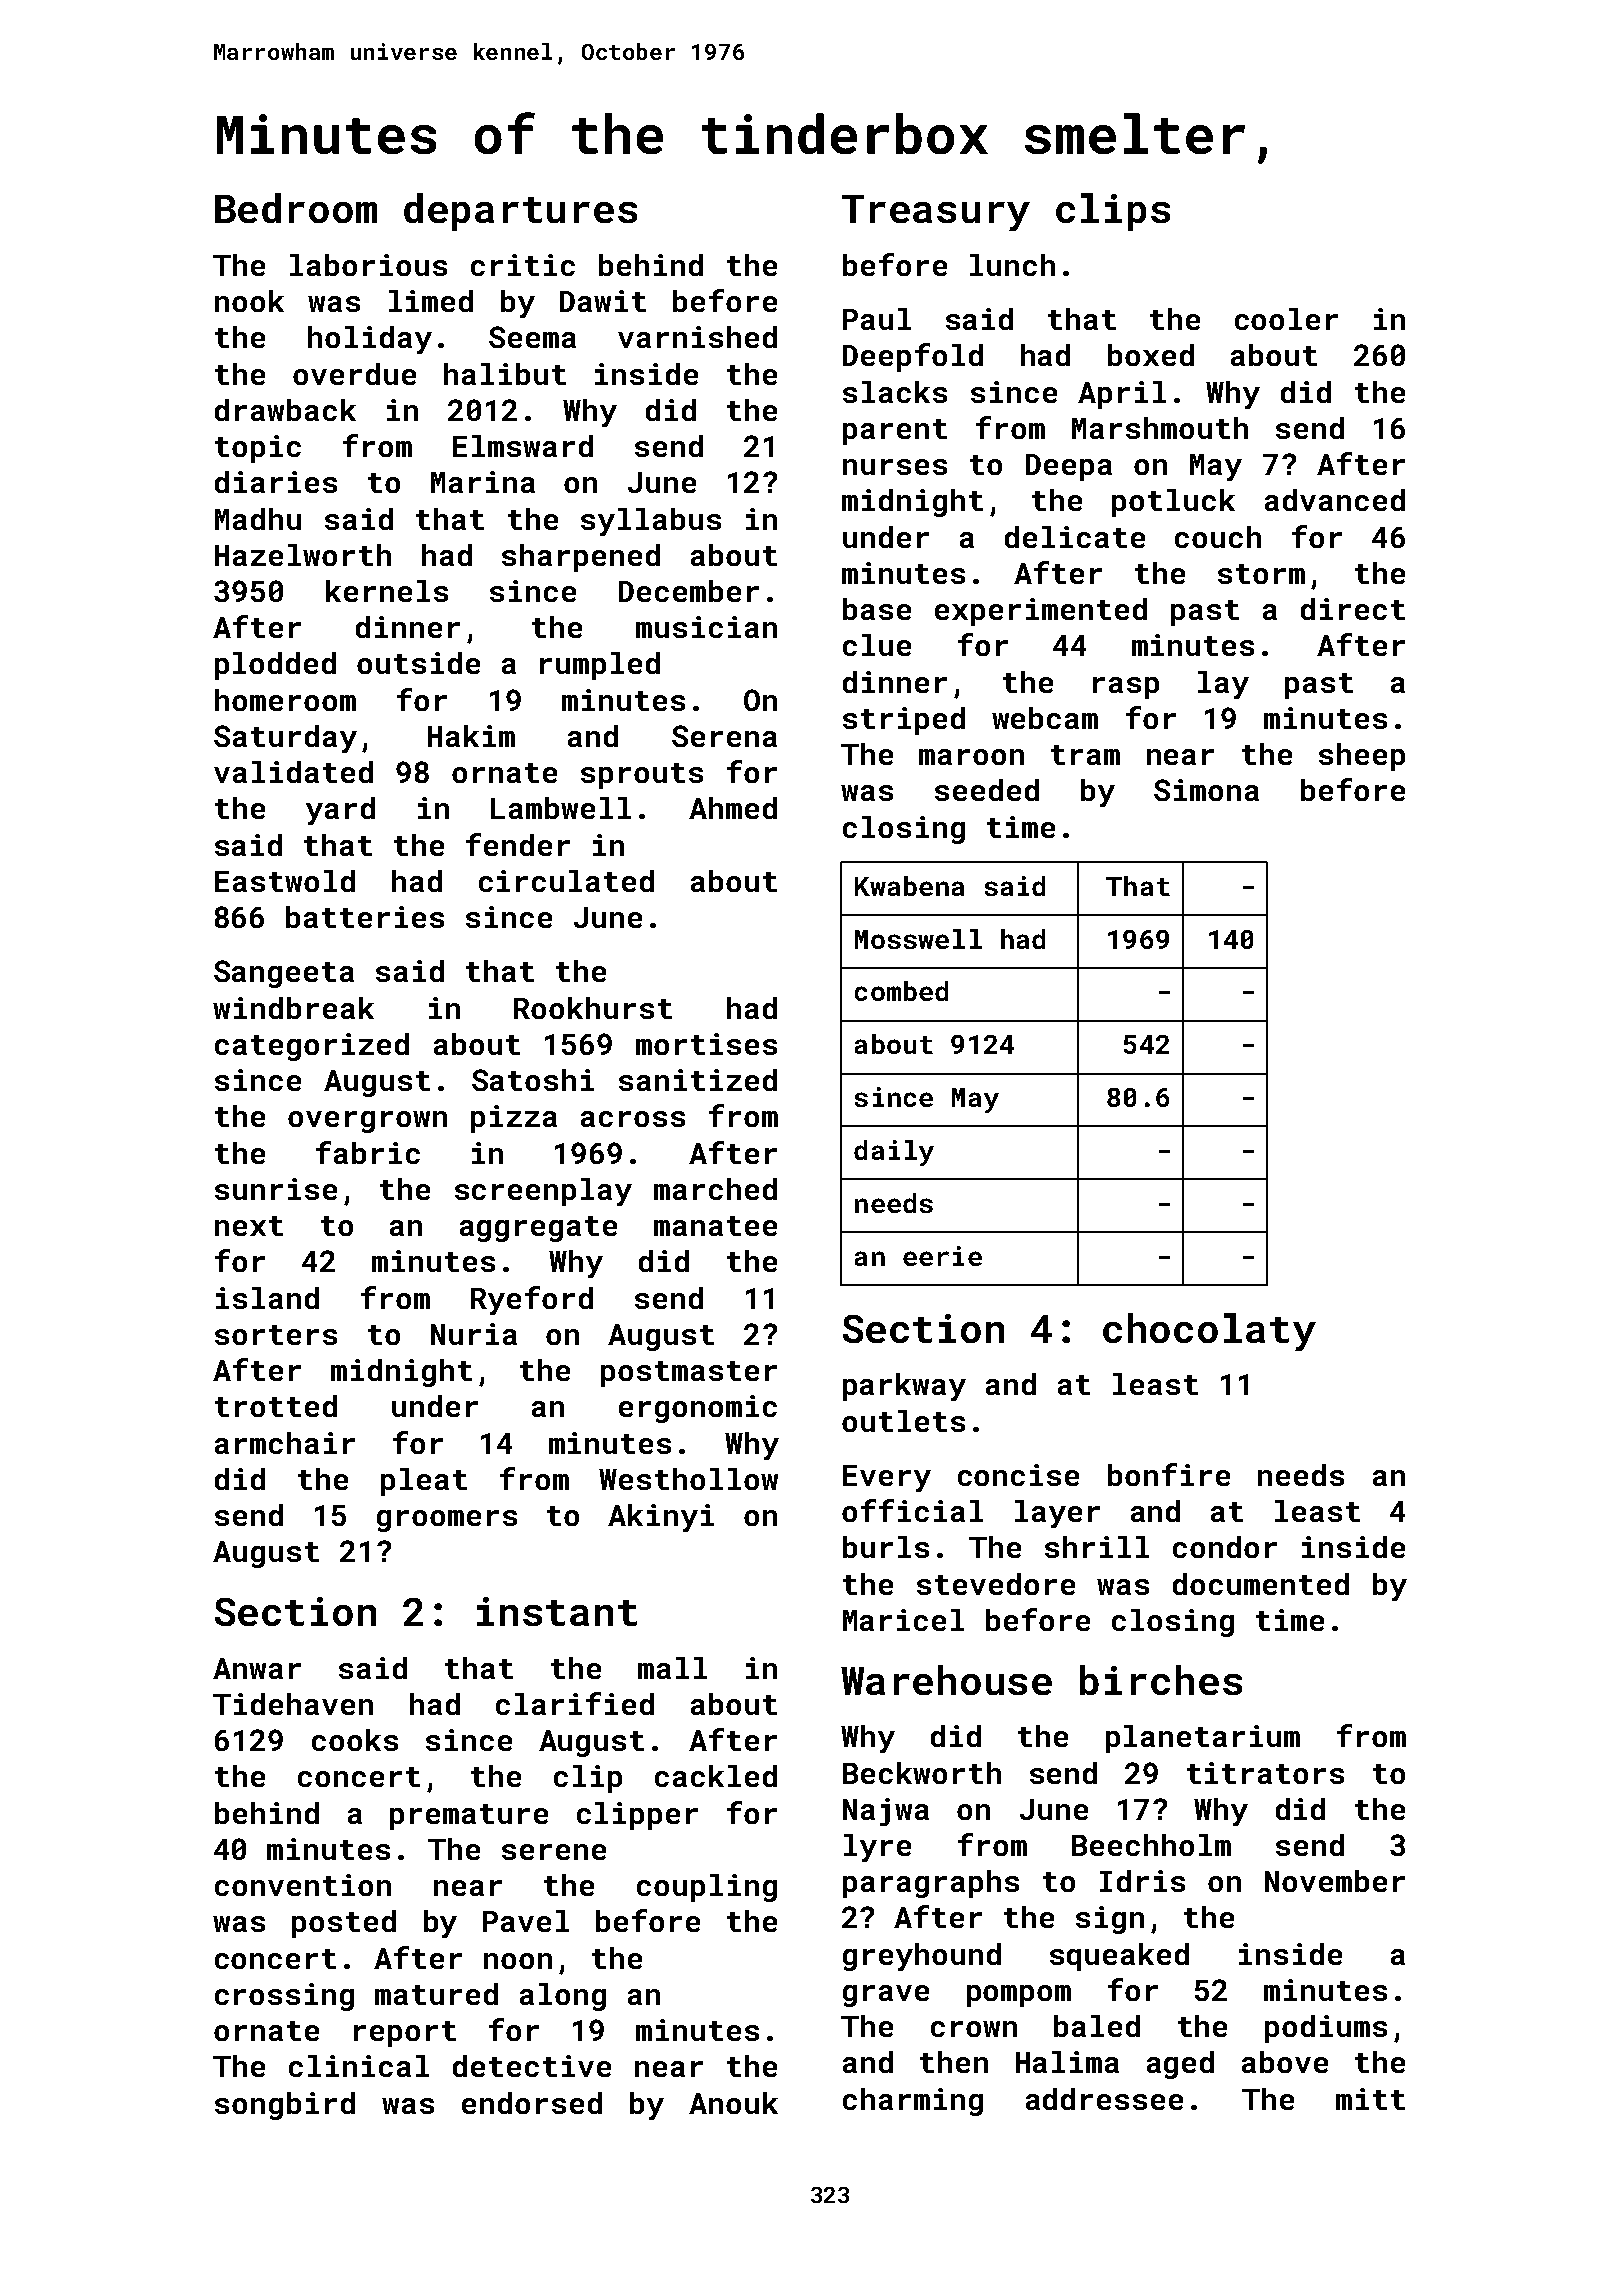  Describe the element at coordinates (285, 410) in the screenshot. I see `drawback` at that location.
